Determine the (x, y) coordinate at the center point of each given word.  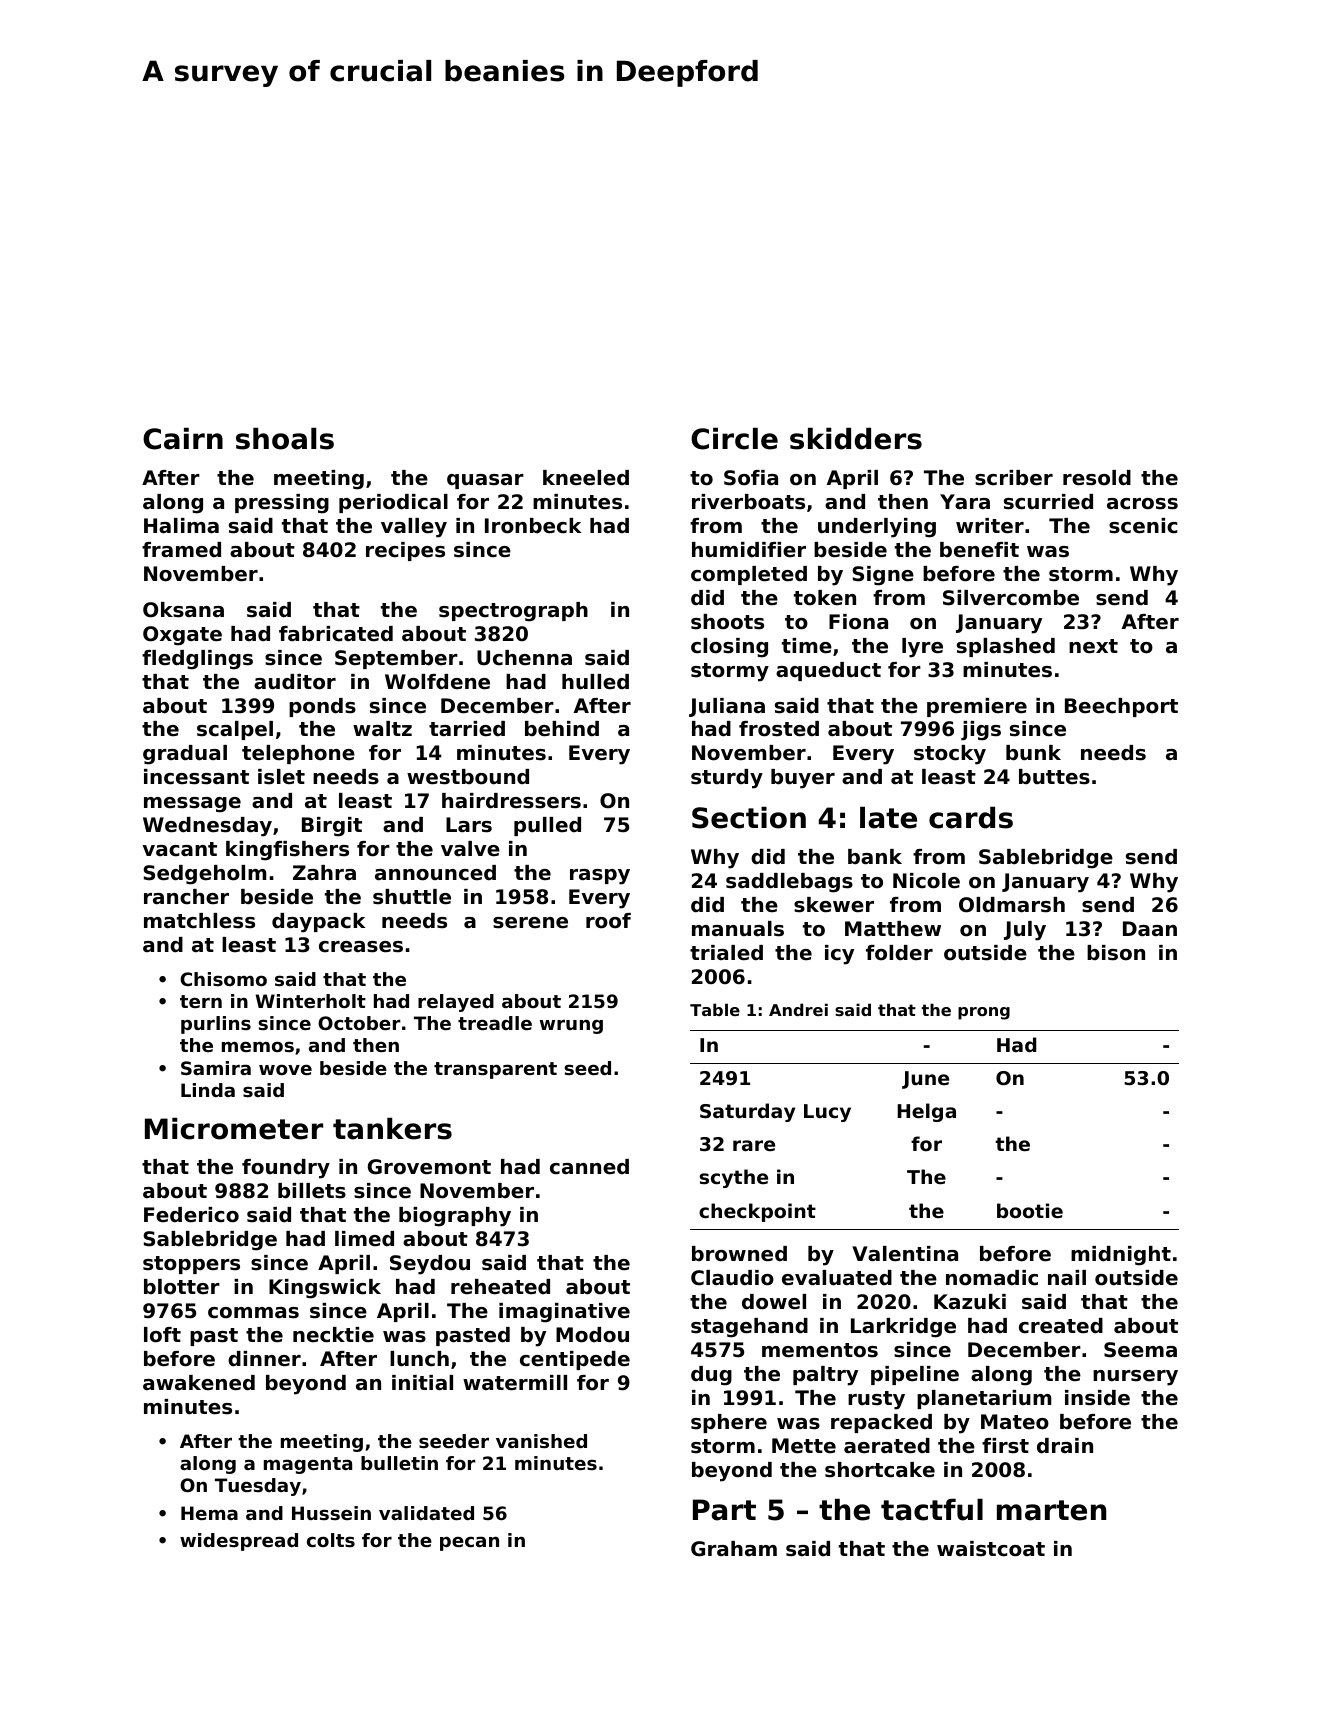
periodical (393, 503)
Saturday (747, 1112)
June (925, 1080)
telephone (298, 754)
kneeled (586, 478)
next (1093, 646)
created (1061, 1326)
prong (984, 1013)
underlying (877, 528)
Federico (191, 1215)
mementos (820, 1350)
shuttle (412, 897)
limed (364, 1238)
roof (608, 921)
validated (426, 1513)
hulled (595, 682)
